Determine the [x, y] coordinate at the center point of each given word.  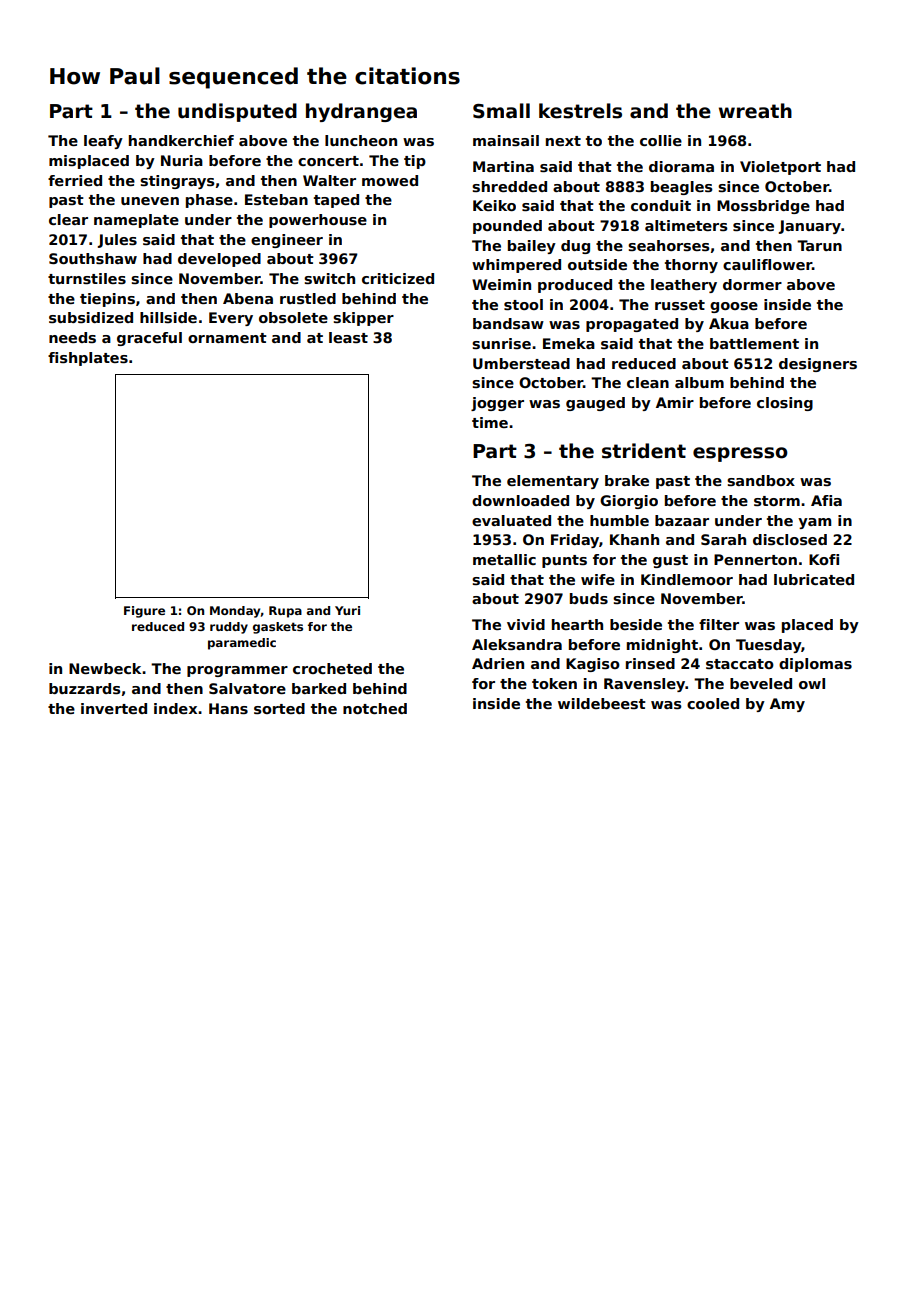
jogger [497, 404]
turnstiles [87, 278]
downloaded [520, 500]
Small [501, 111]
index [175, 708]
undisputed [237, 112]
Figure [144, 612]
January [810, 227]
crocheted [332, 668]
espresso [740, 454]
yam [814, 523]
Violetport [780, 168]
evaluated [511, 520]
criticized [398, 278]
